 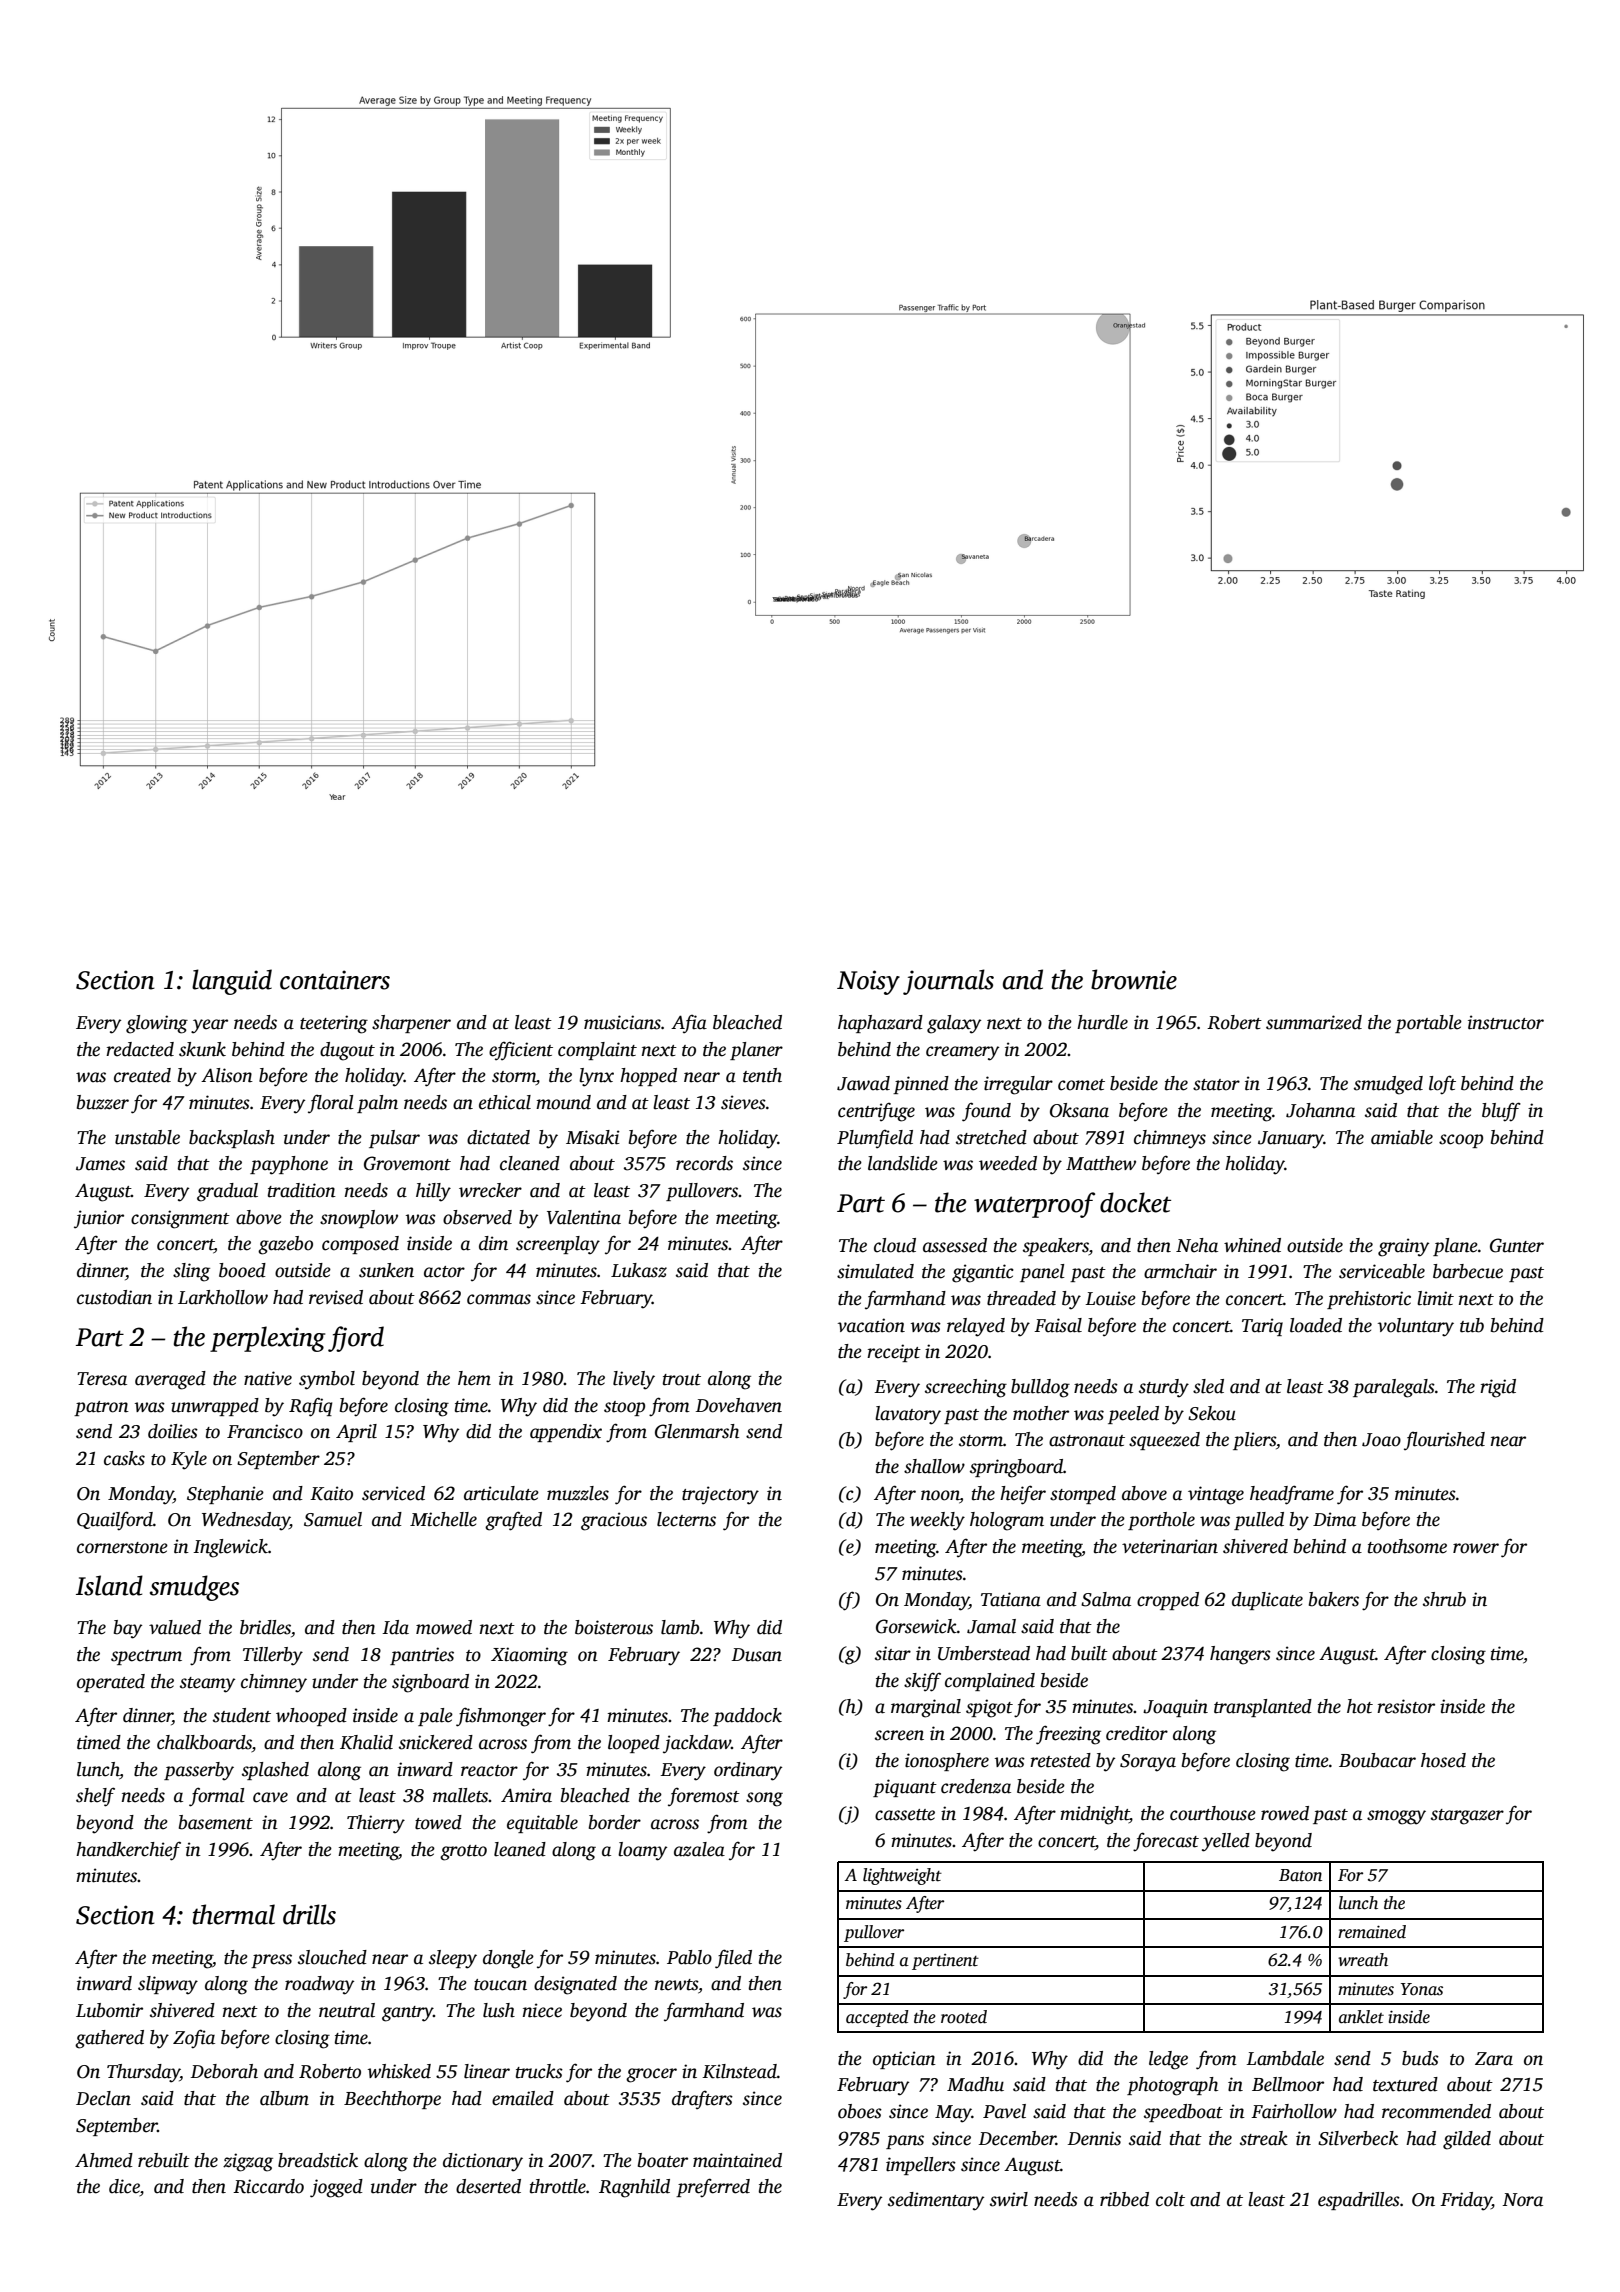 I want to click on loaded, so click(x=1316, y=1325).
